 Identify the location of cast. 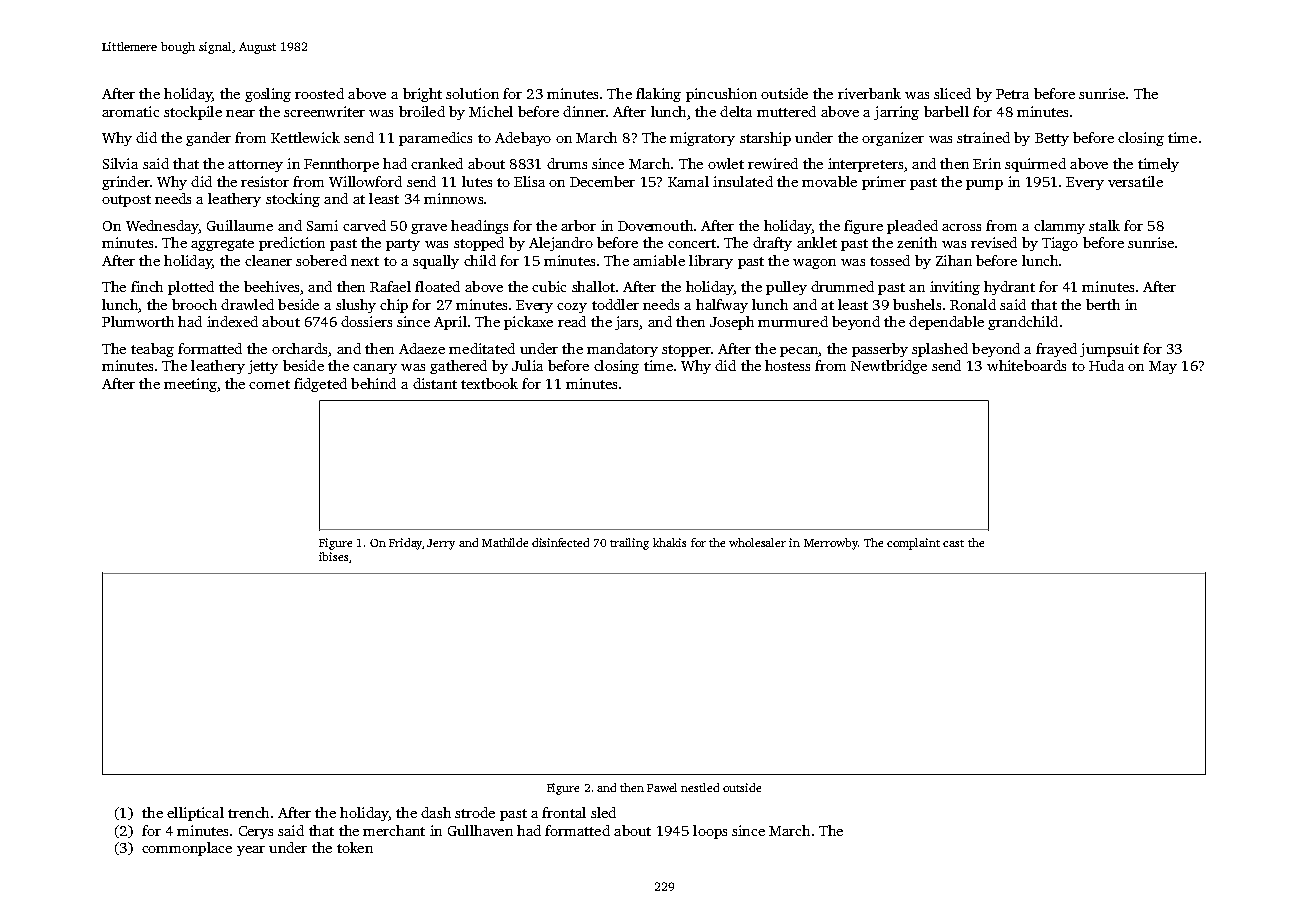
(953, 543).
